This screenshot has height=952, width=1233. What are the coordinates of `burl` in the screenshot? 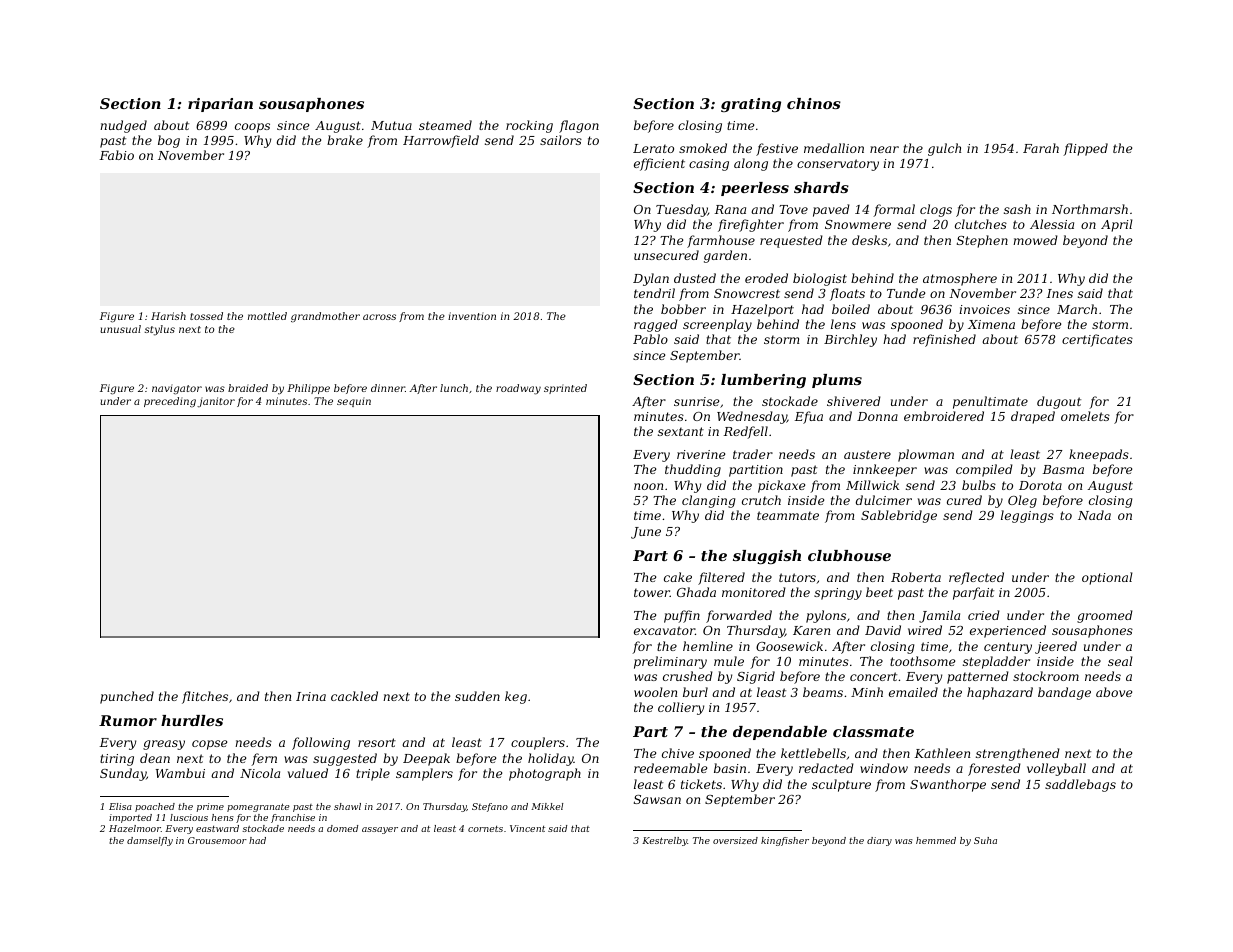 It's located at (695, 692).
